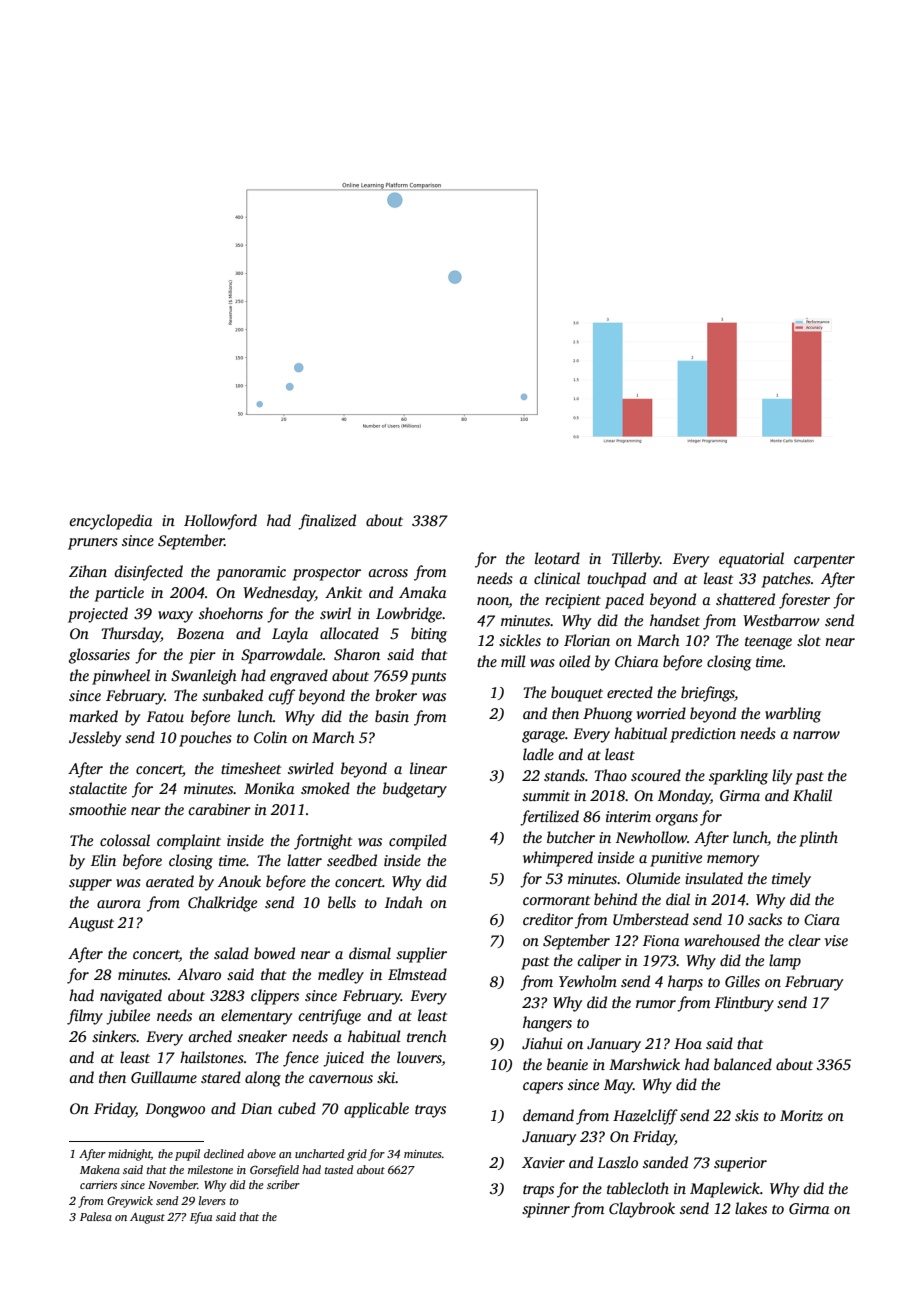 The width and height of the screenshot is (924, 1308). I want to click on finalized, so click(327, 522).
